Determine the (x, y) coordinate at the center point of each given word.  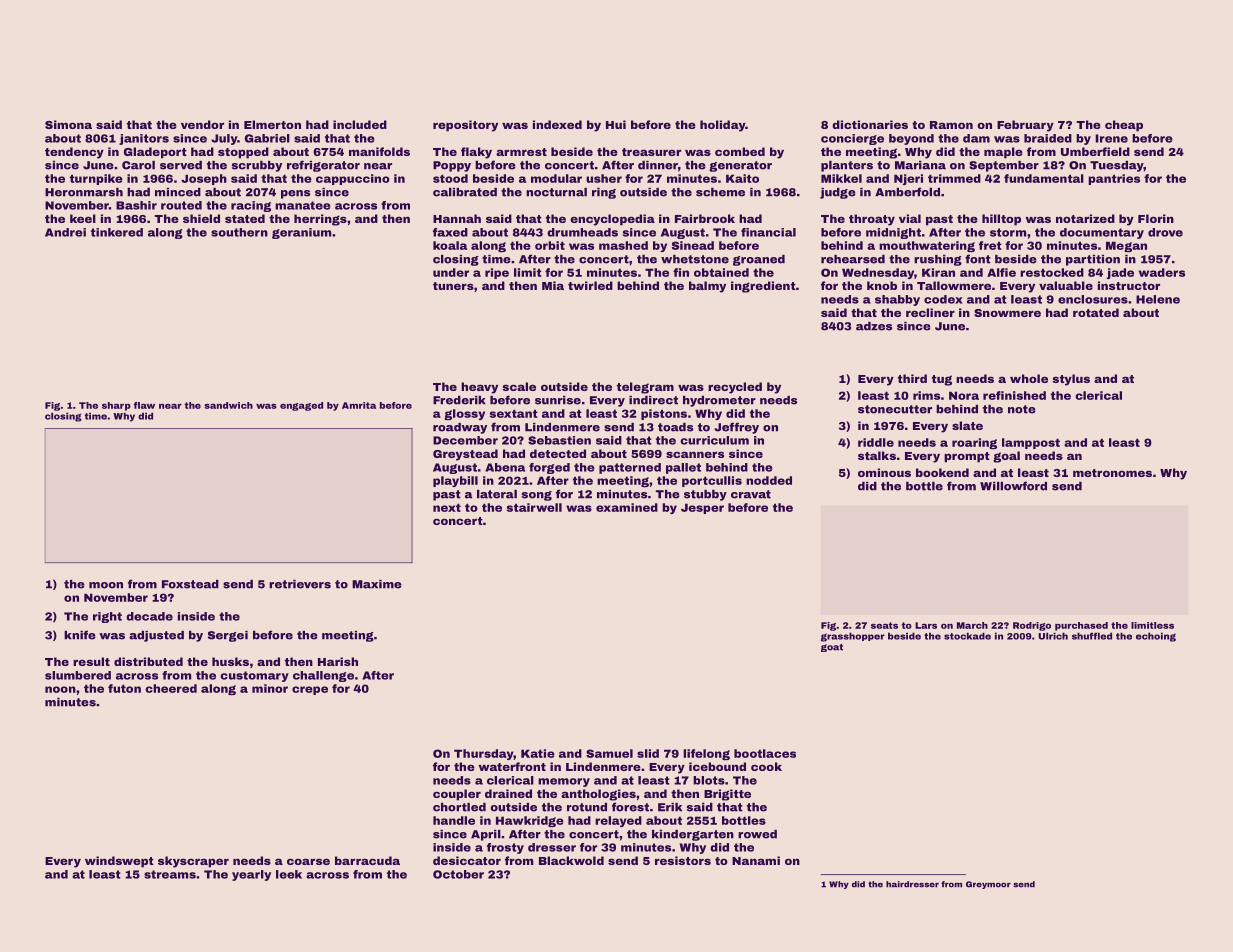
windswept (119, 862)
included (360, 124)
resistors (683, 860)
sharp (116, 406)
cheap (1124, 126)
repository (465, 126)
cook (766, 766)
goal (1006, 457)
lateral (497, 494)
